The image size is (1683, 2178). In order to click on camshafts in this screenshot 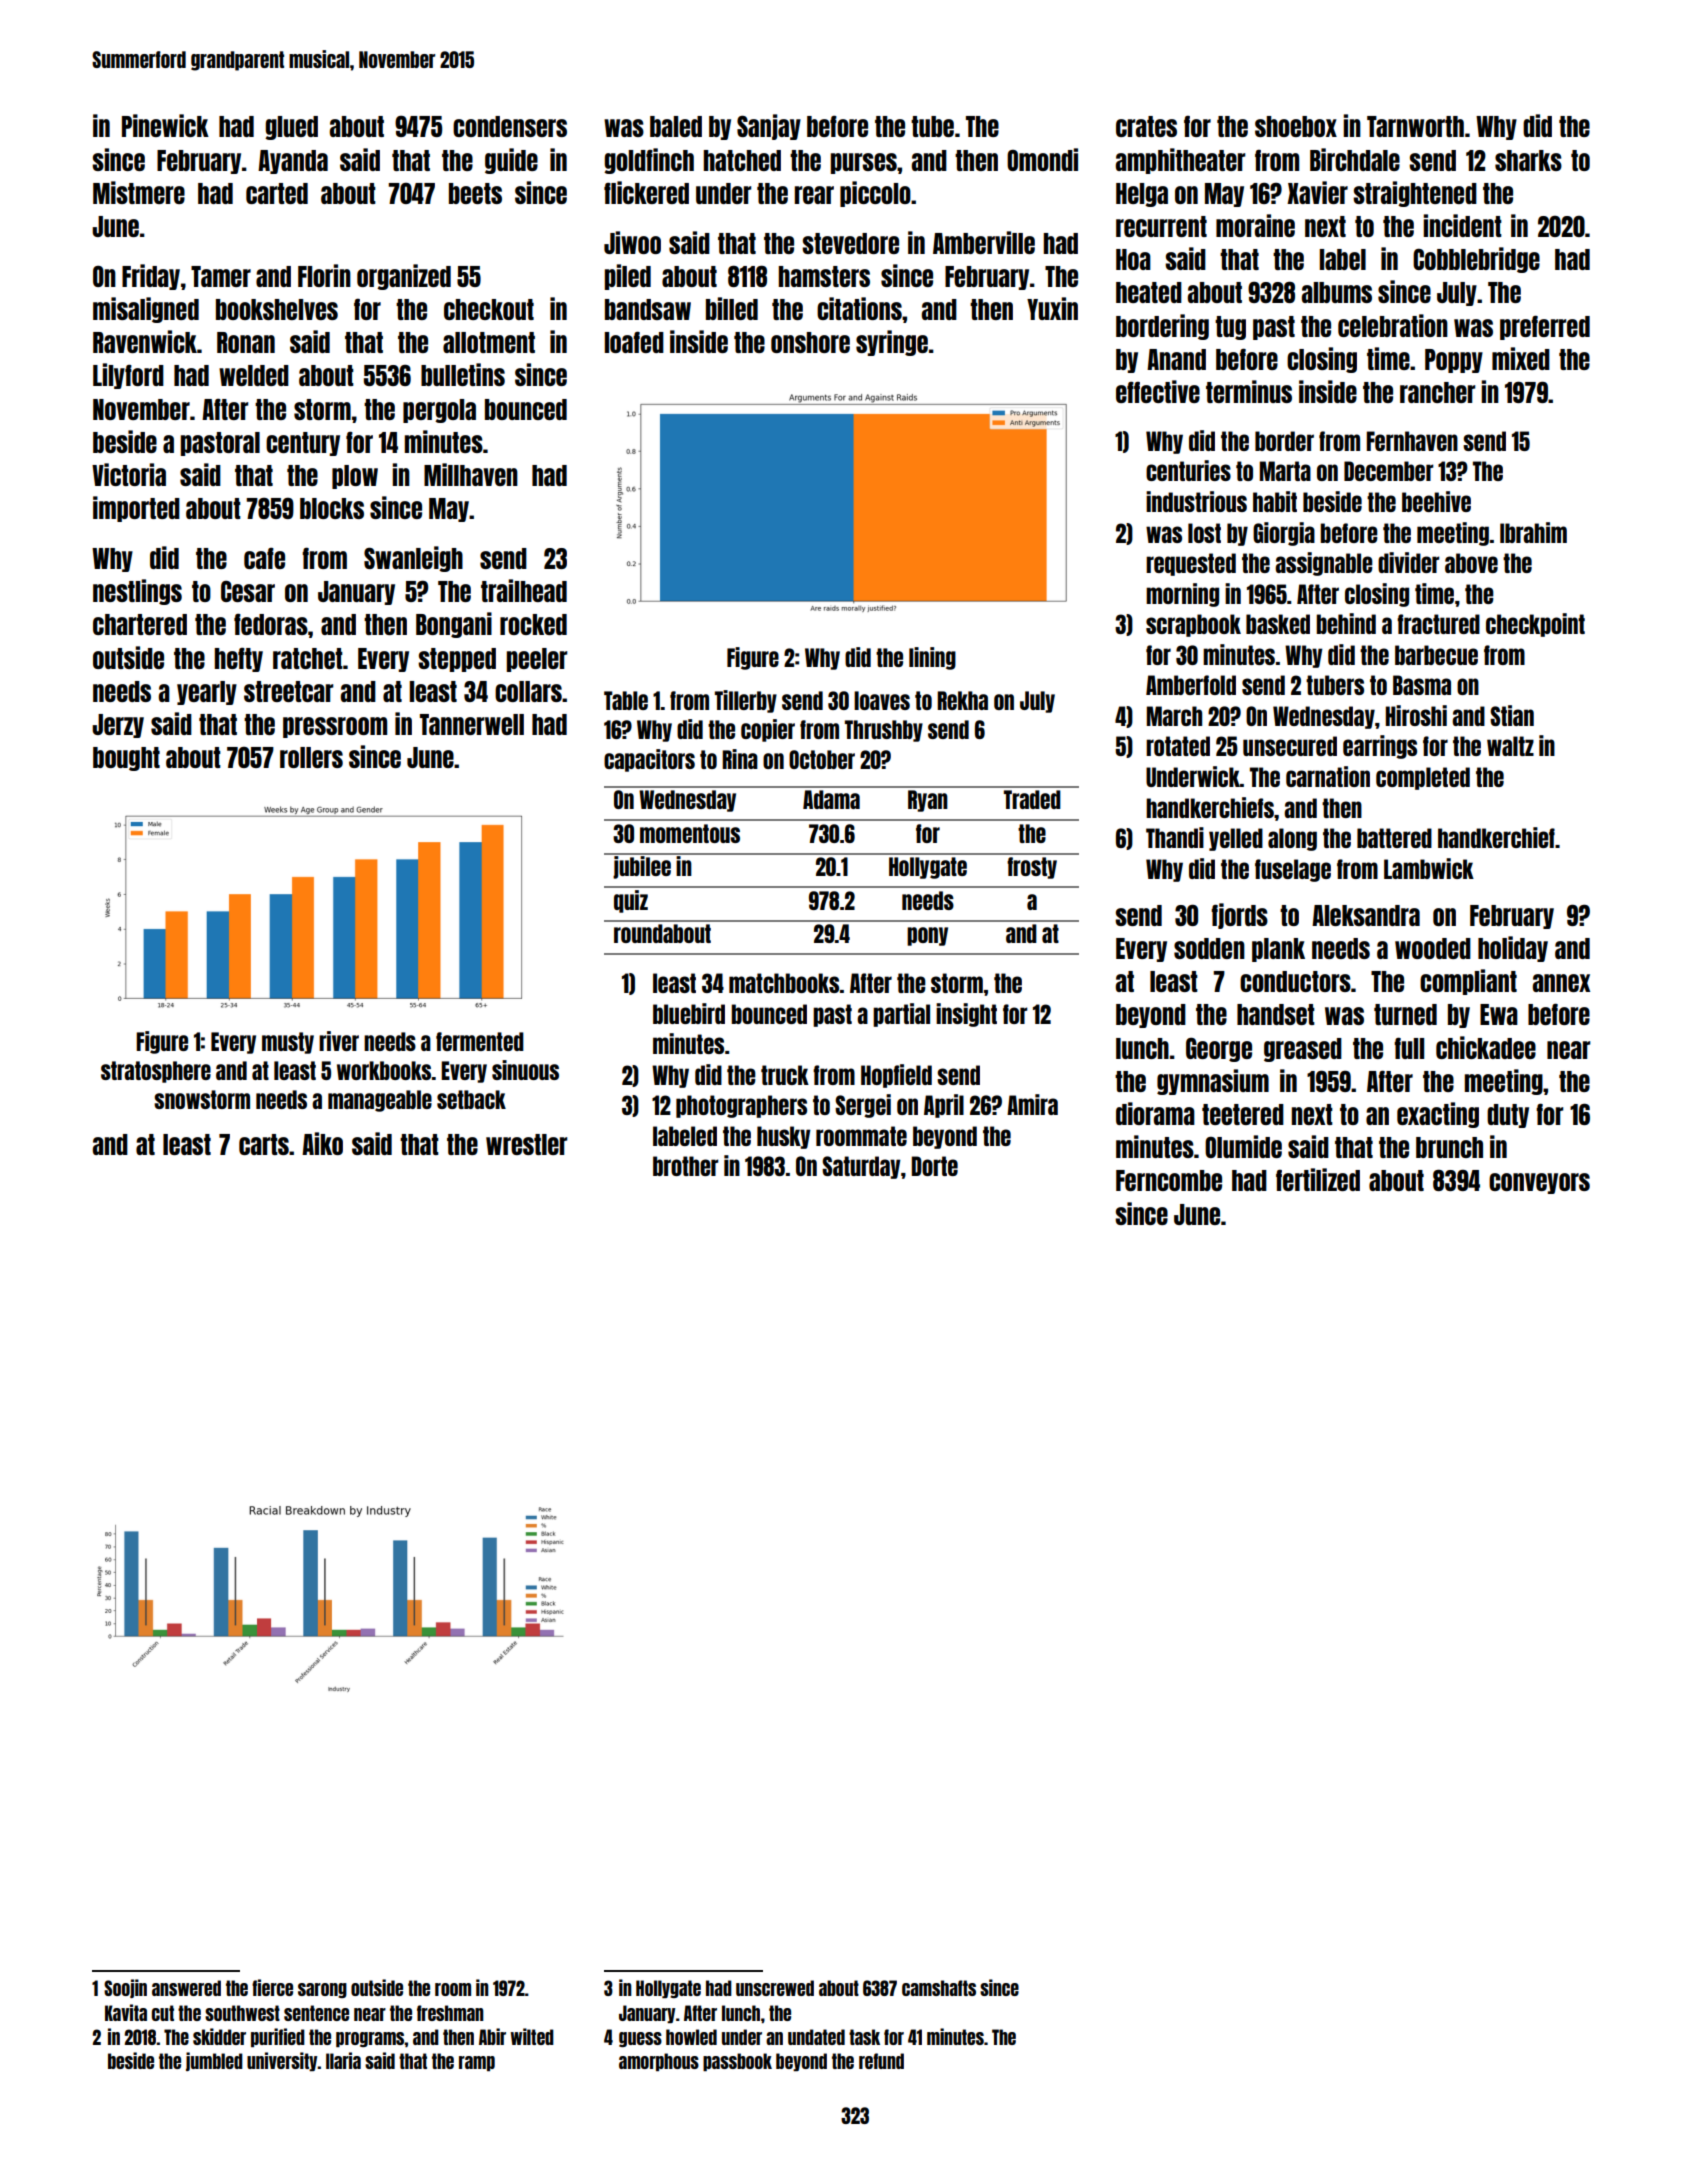, I will do `click(939, 1988)`.
